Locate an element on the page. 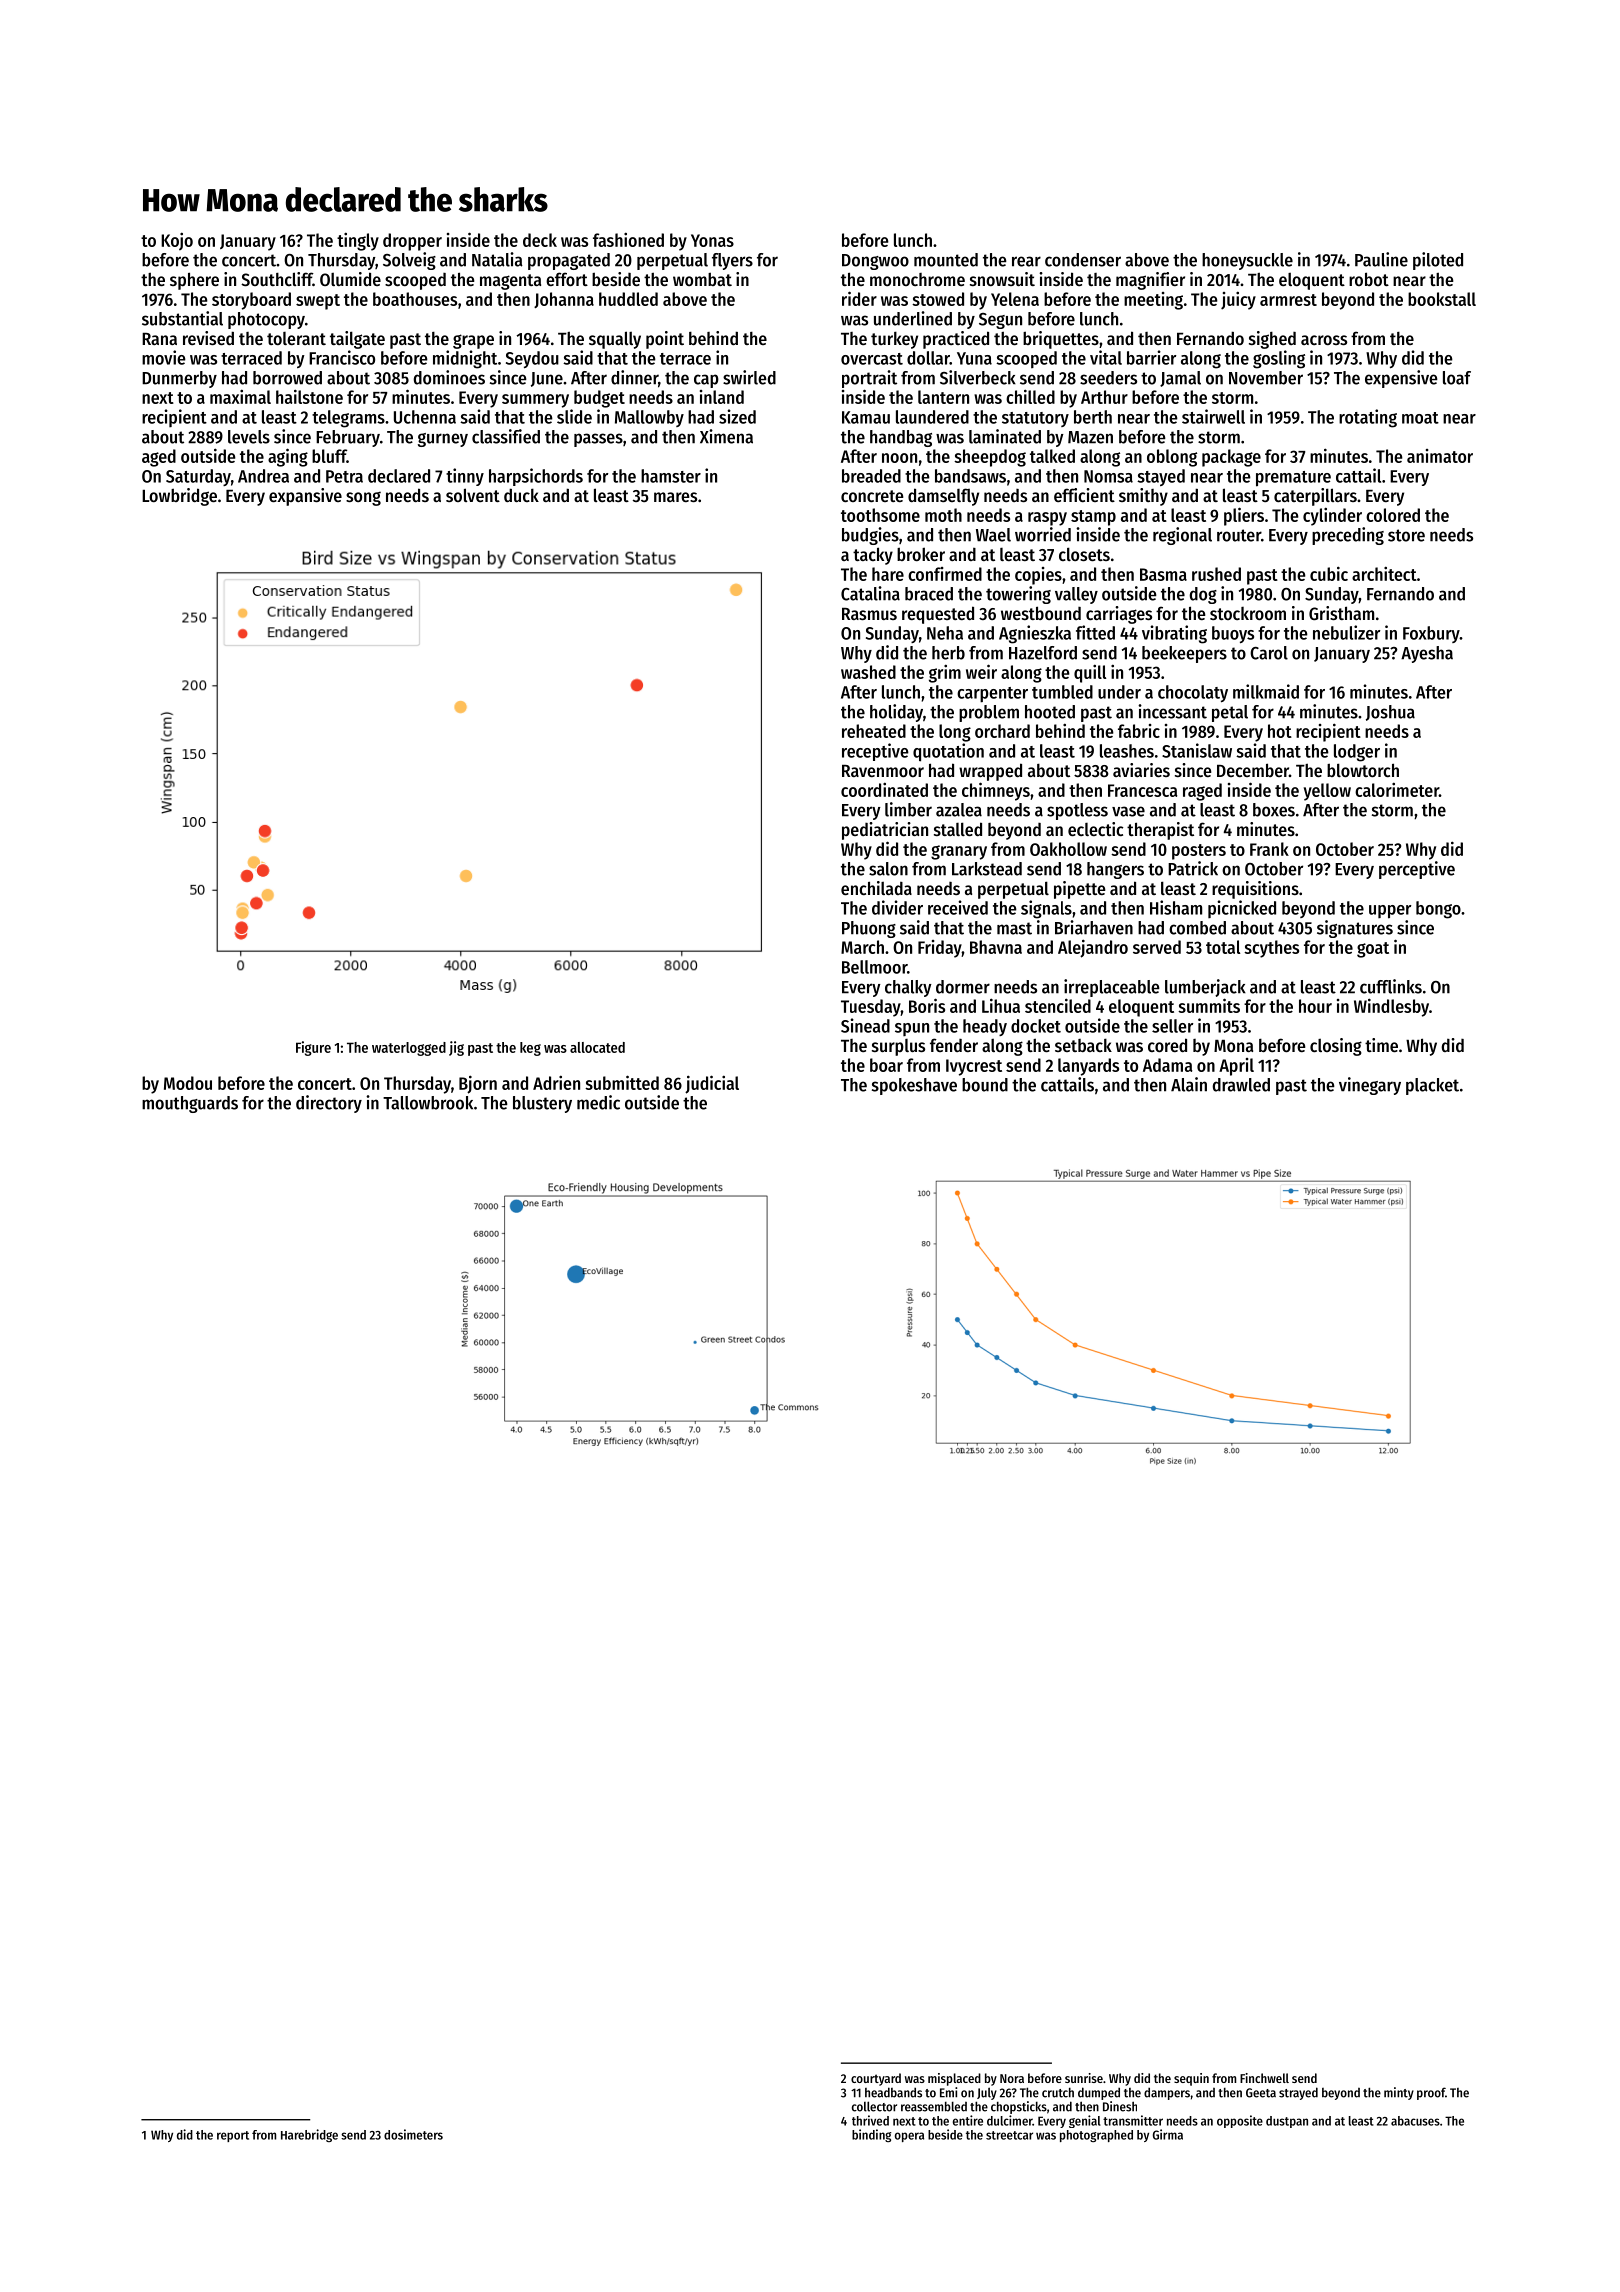  Southcliff is located at coordinates (277, 279).
